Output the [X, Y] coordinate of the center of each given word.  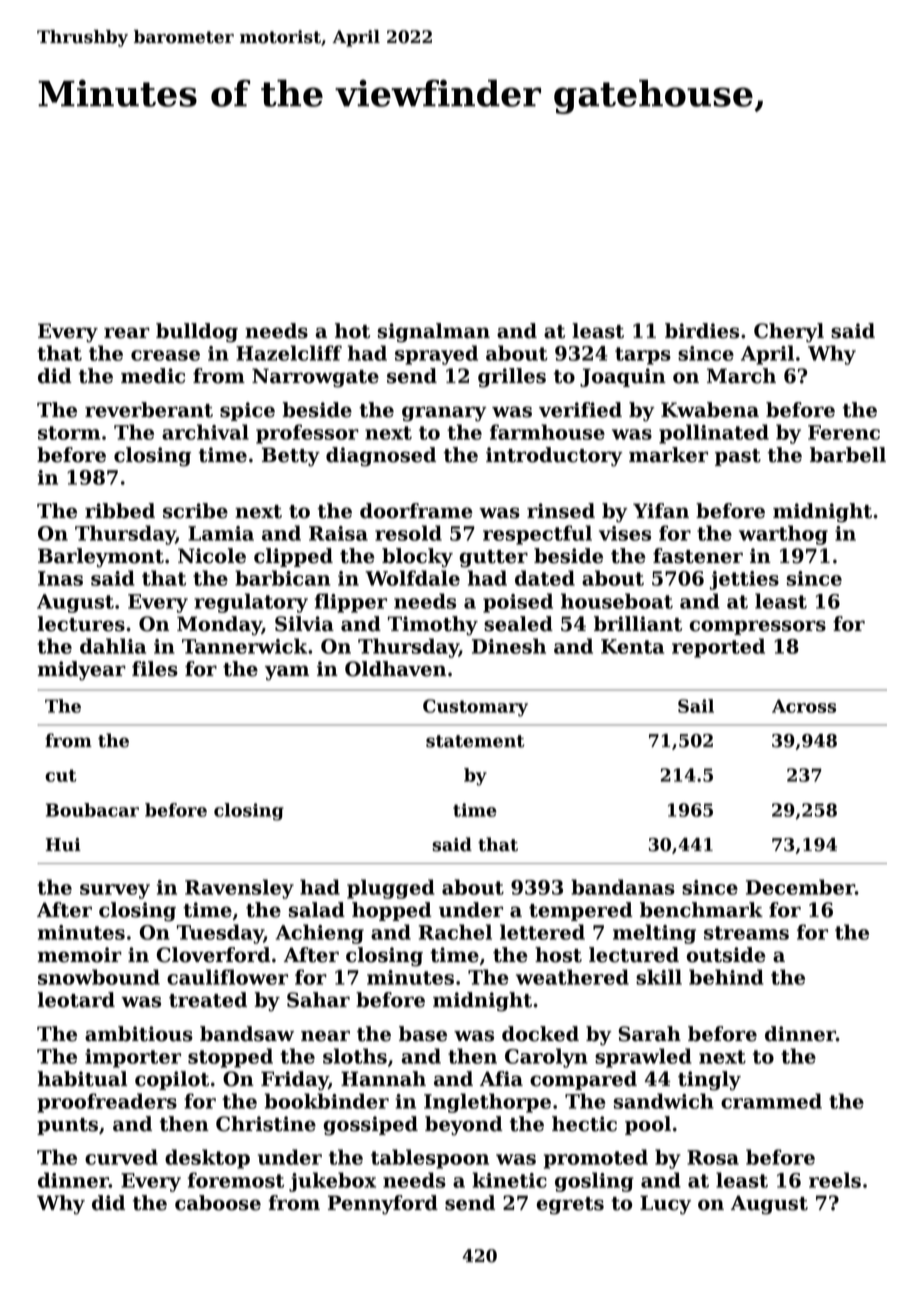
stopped [230, 1058]
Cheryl [789, 333]
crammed [771, 1101]
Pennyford [383, 1205]
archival [205, 432]
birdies [702, 331]
